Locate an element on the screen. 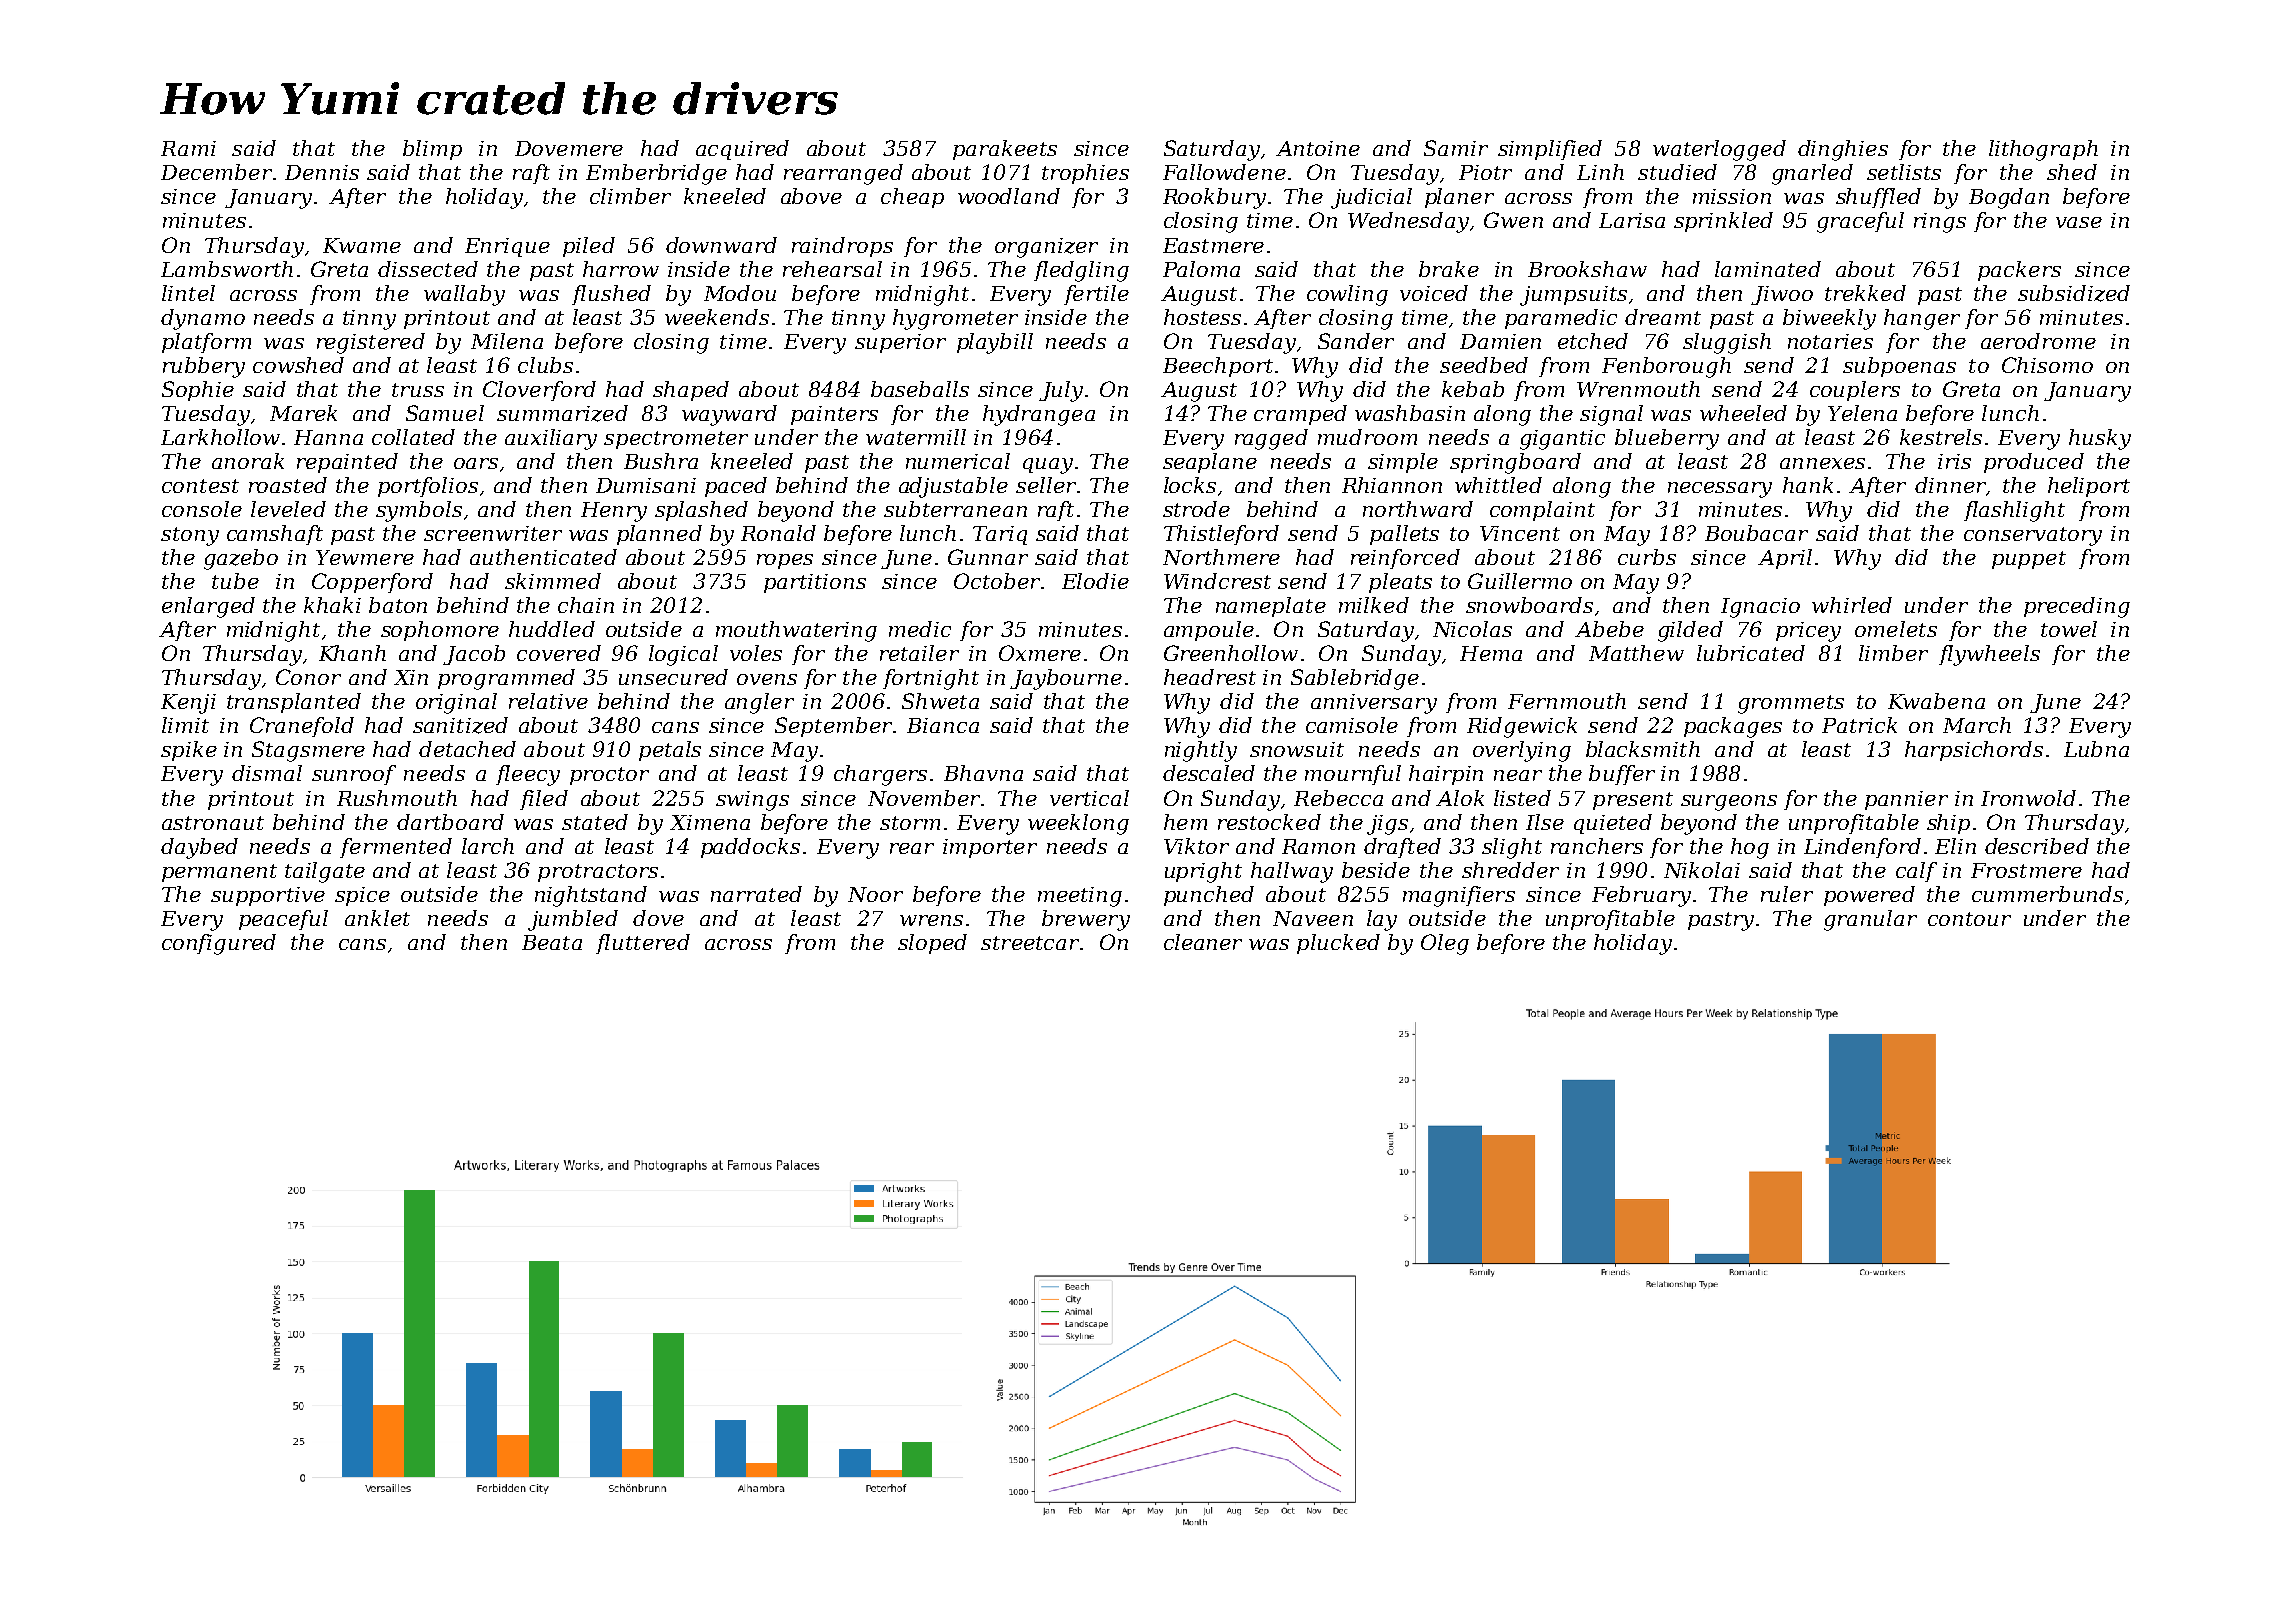 The height and width of the screenshot is (1620, 2292). aerodrome is located at coordinates (2038, 341).
